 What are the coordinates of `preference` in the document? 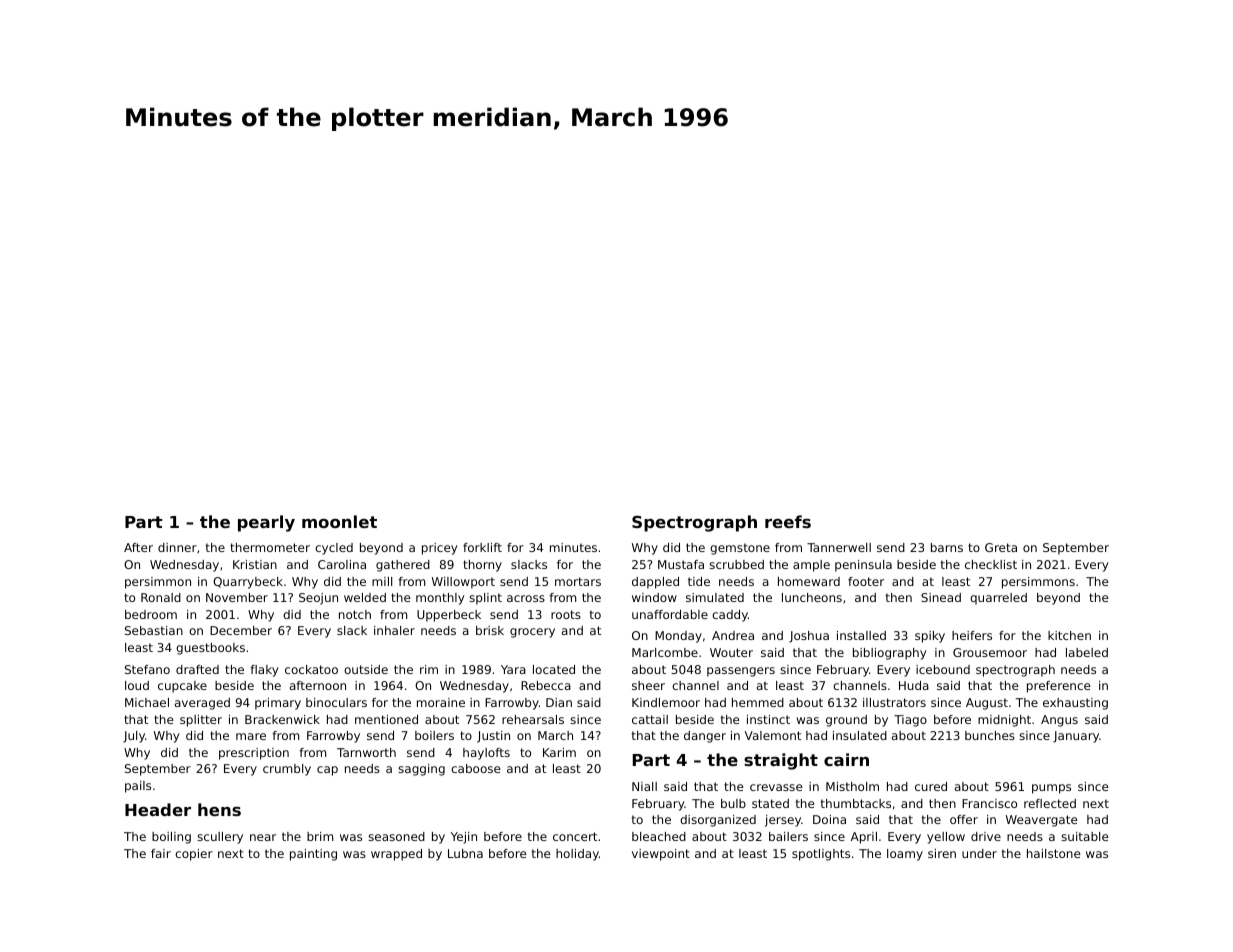 It's located at (1059, 687).
